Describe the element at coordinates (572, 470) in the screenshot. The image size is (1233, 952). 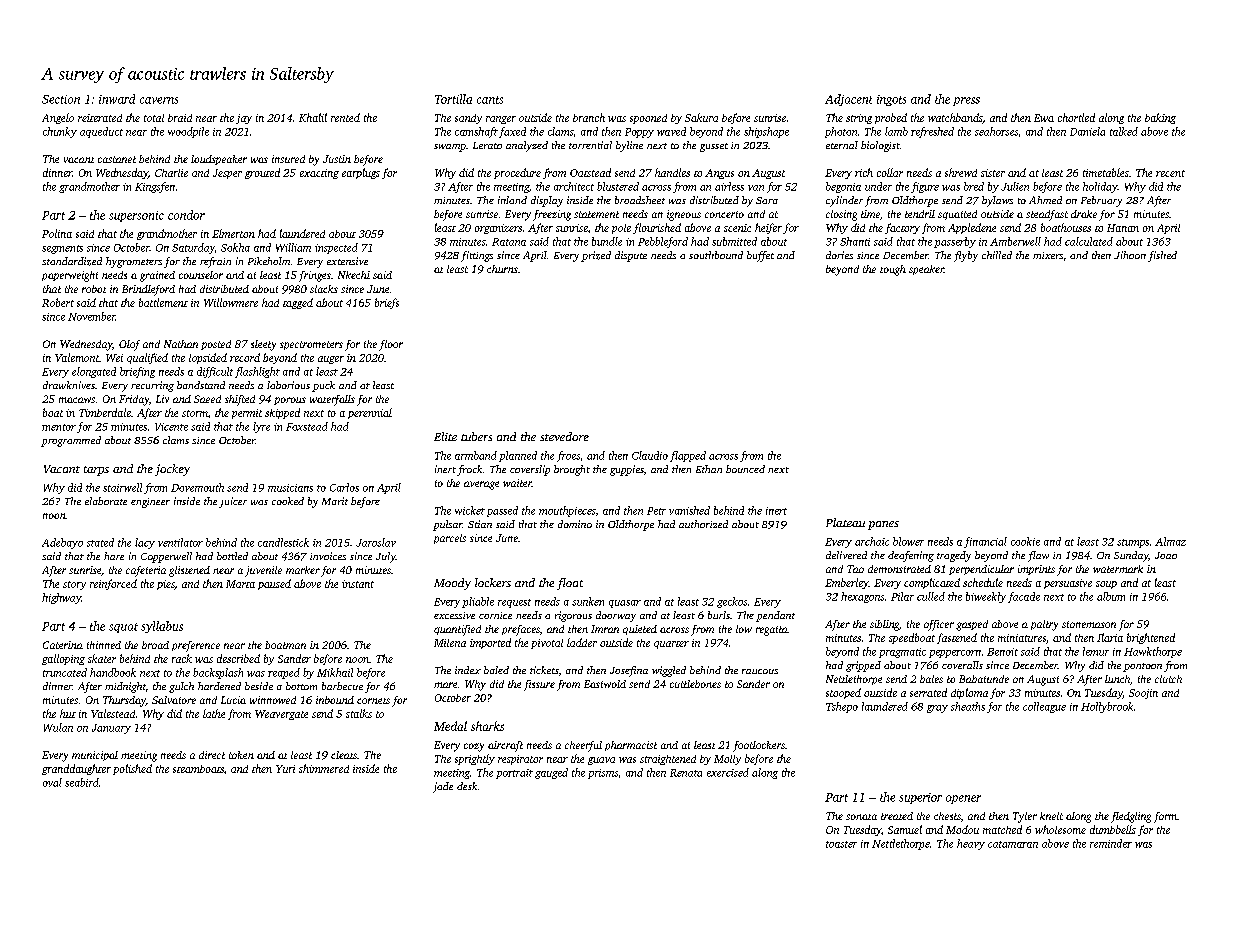
I see `brought` at that location.
